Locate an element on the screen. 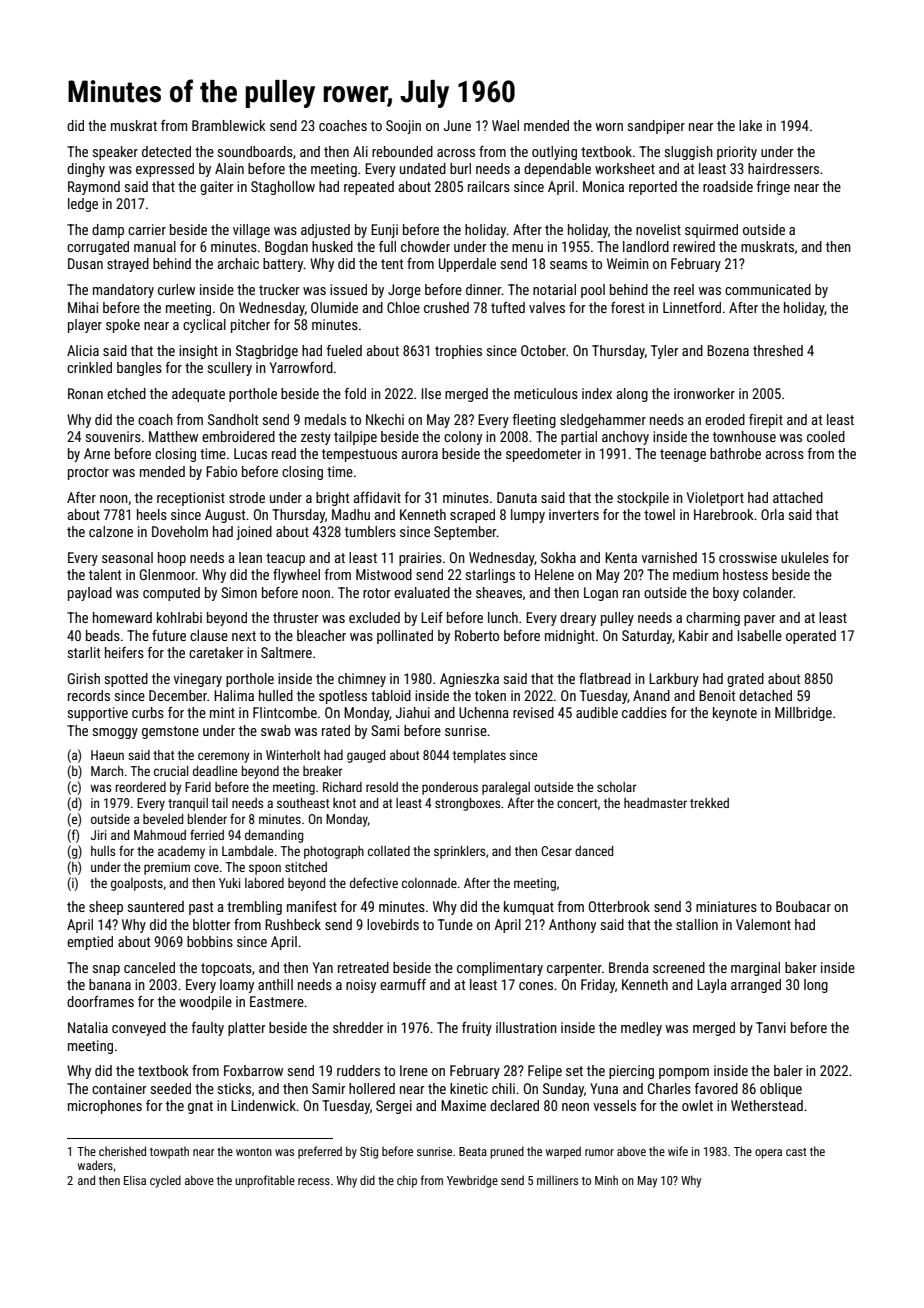 Image resolution: width=924 pixels, height=1308 pixels. communicated is located at coordinates (768, 289).
